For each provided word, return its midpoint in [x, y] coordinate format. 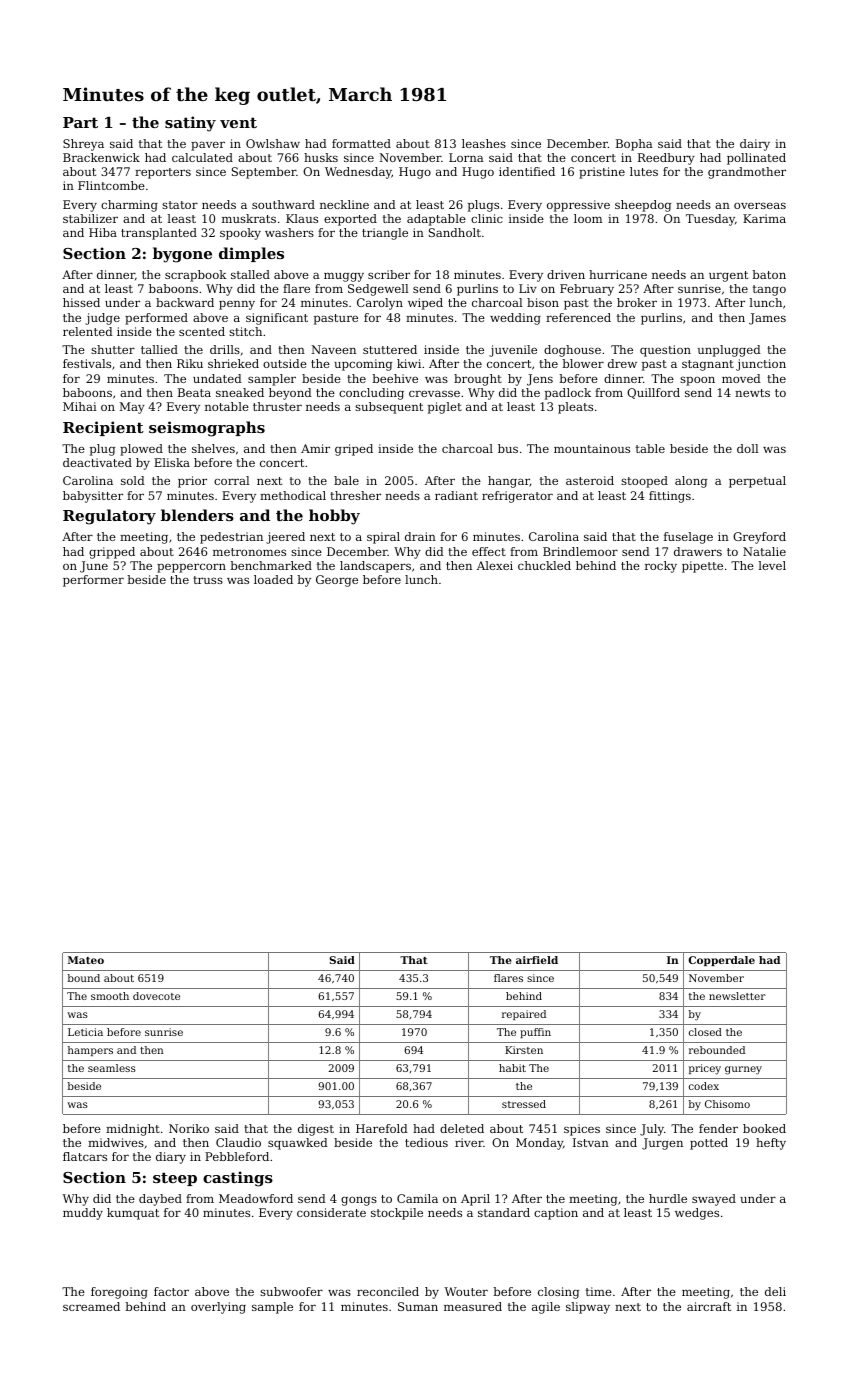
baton [769, 274]
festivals [87, 363]
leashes [484, 143]
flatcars [85, 1156]
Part [80, 122]
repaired [524, 1015]
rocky [661, 567]
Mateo [86, 960]
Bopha [634, 145]
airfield [537, 960]
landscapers [375, 567]
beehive [395, 378]
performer [93, 581]
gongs [359, 1201]
